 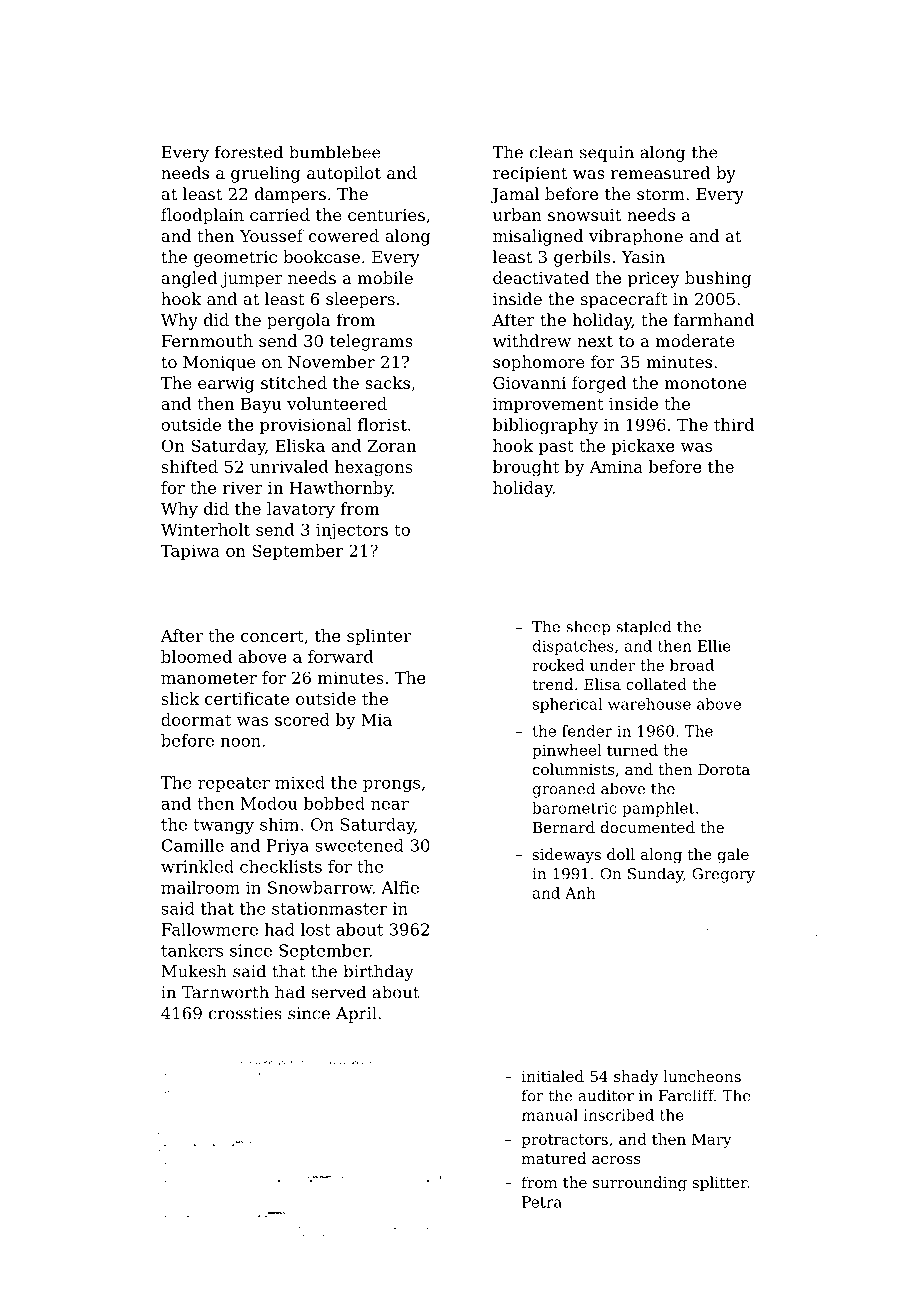 What do you see at coordinates (189, 466) in the image?
I see `shifted` at bounding box center [189, 466].
